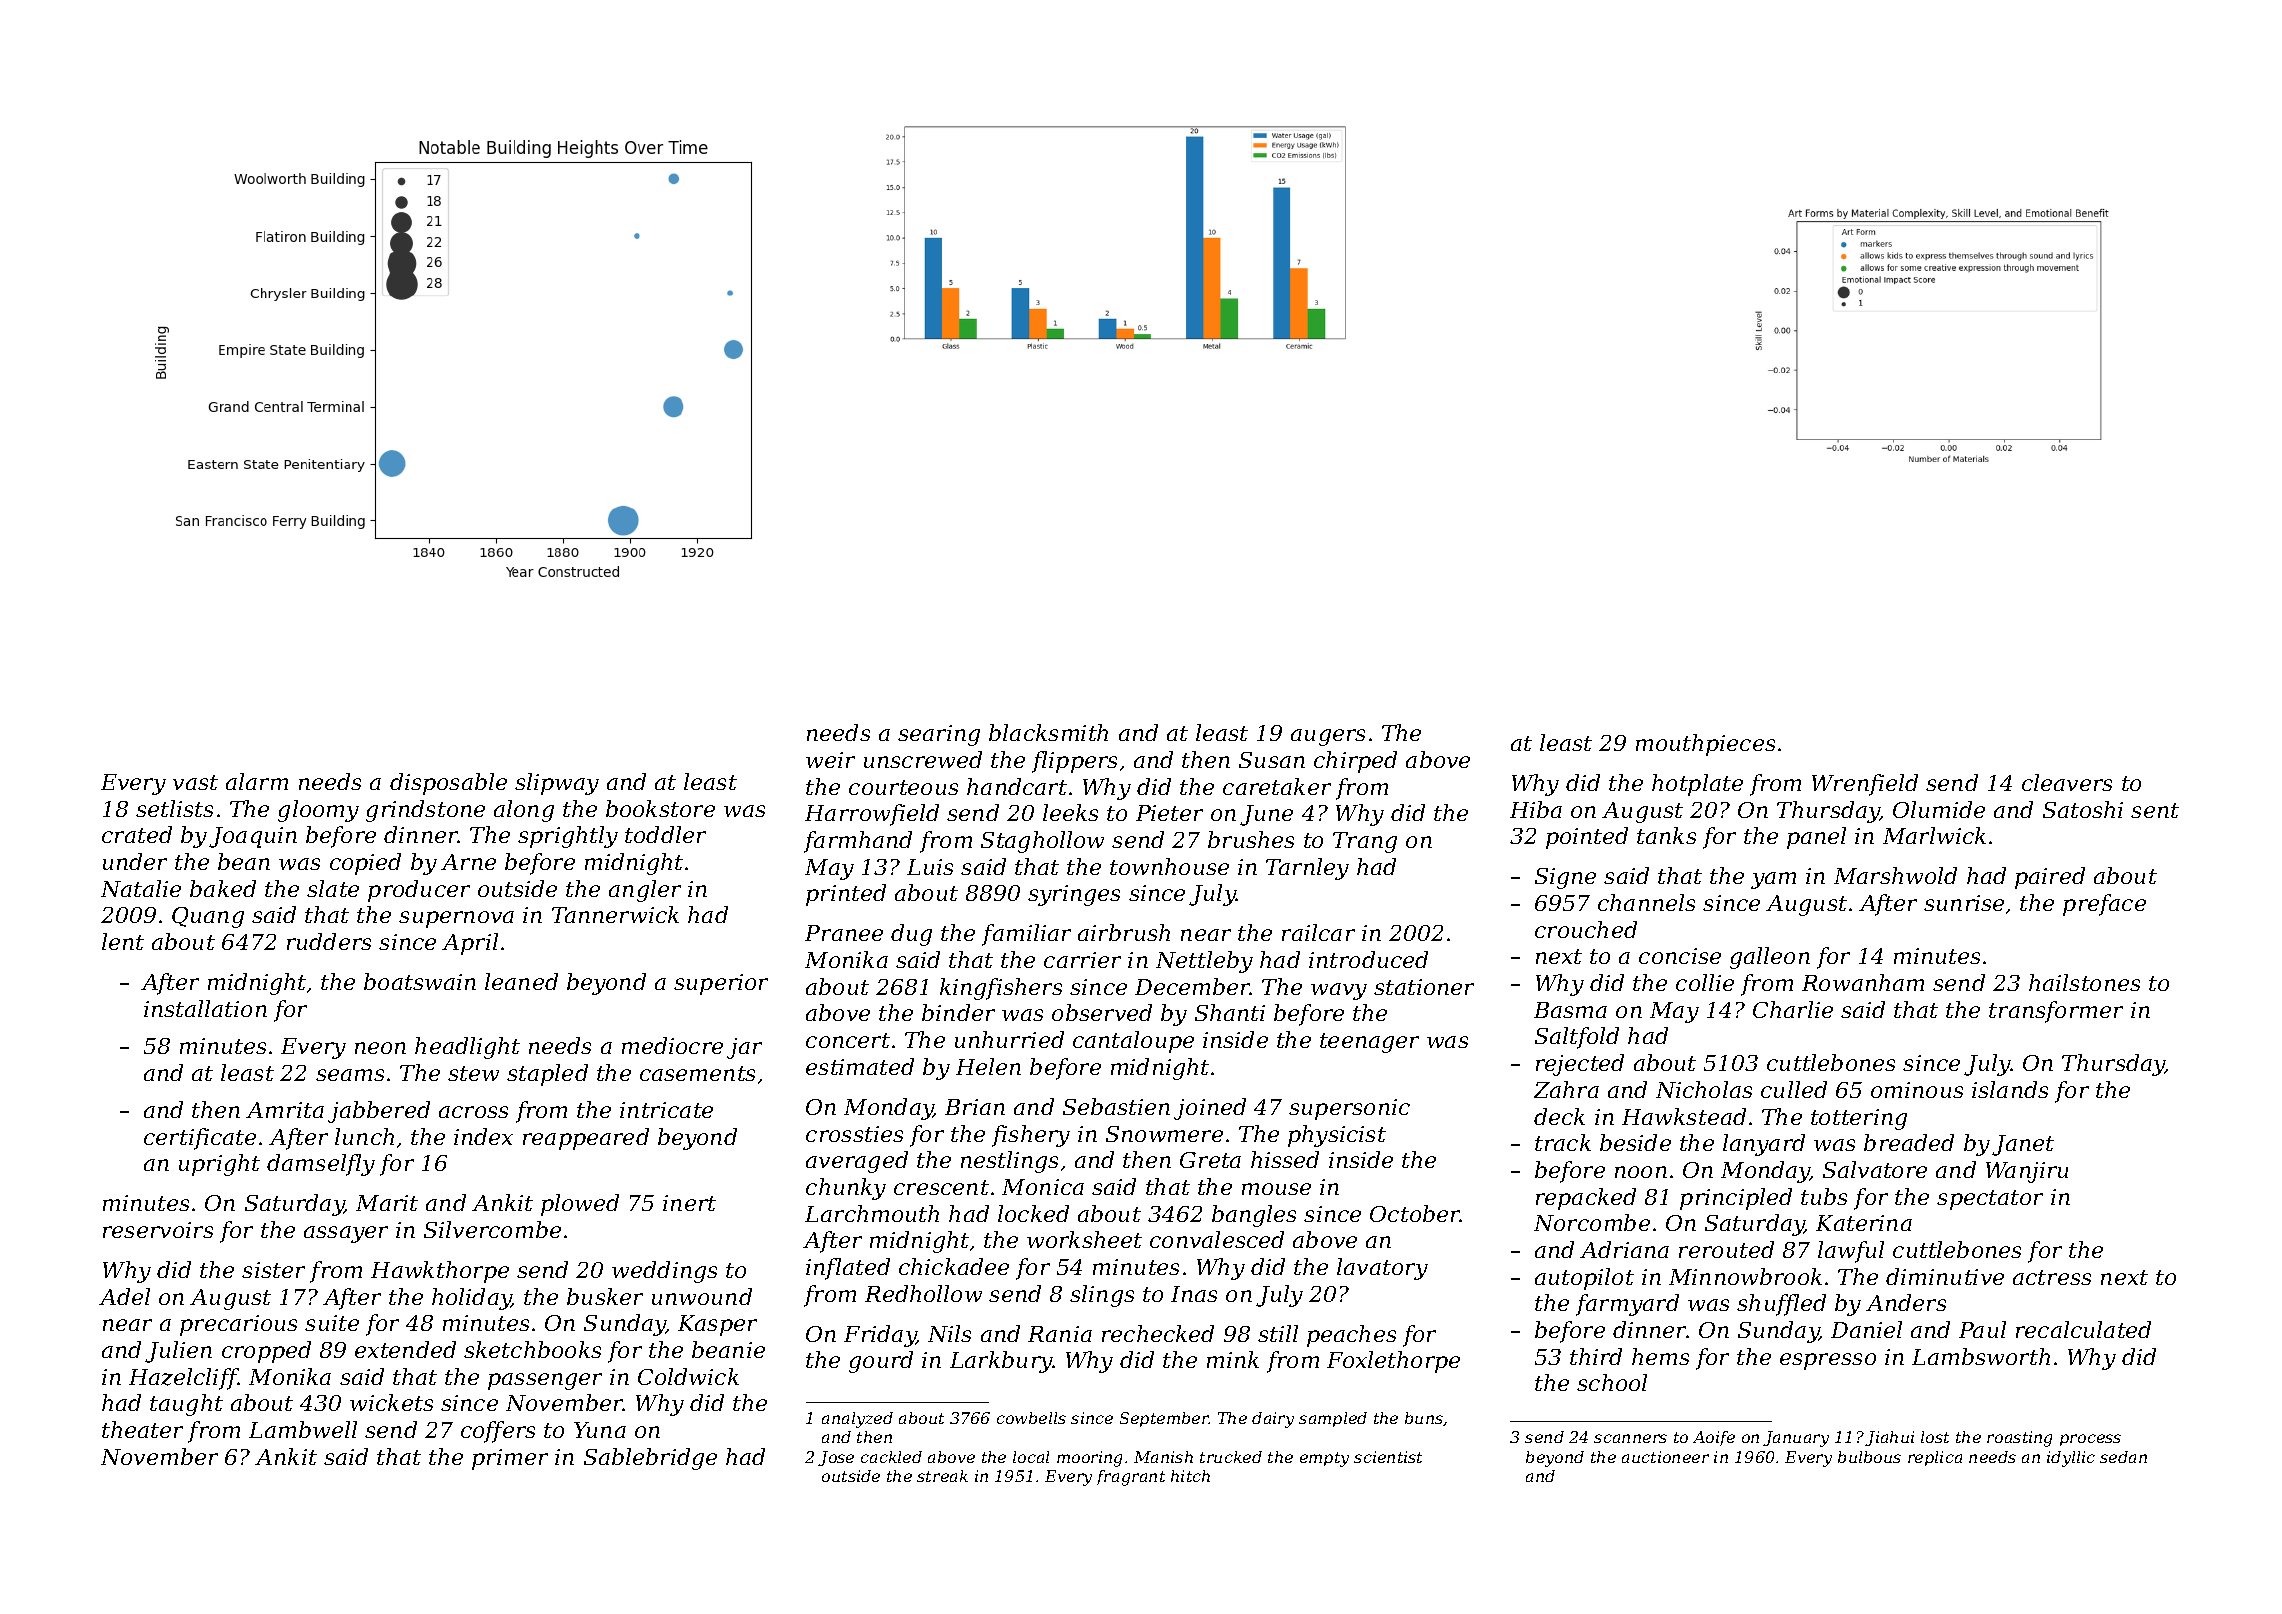 Image resolution: width=2282 pixels, height=1614 pixels. Describe the element at coordinates (1536, 809) in the screenshot. I see `Hiba` at that location.
